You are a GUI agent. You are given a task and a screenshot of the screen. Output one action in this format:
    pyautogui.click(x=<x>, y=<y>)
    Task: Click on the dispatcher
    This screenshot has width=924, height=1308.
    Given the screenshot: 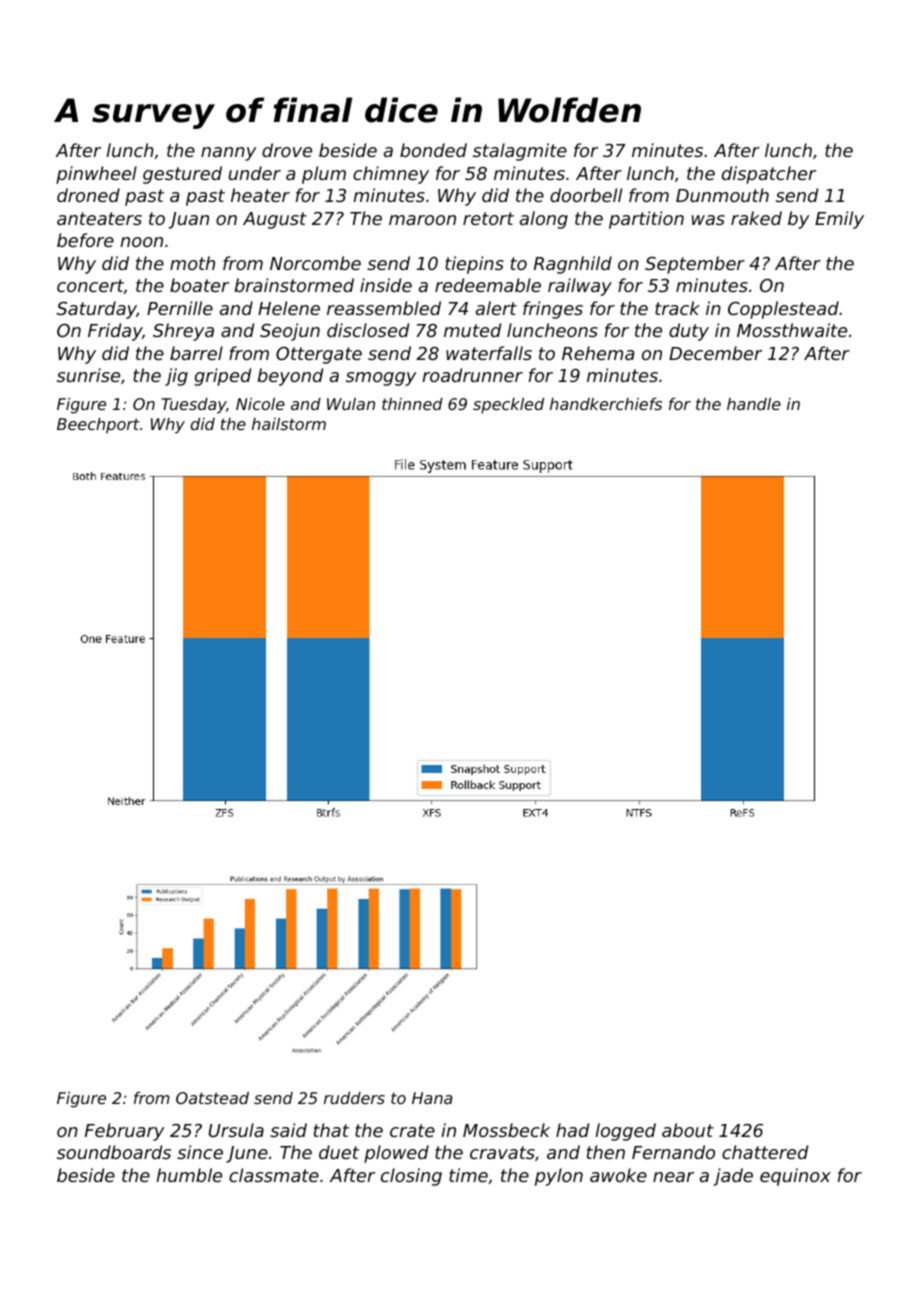 What is the action you would take?
    pyautogui.click(x=769, y=175)
